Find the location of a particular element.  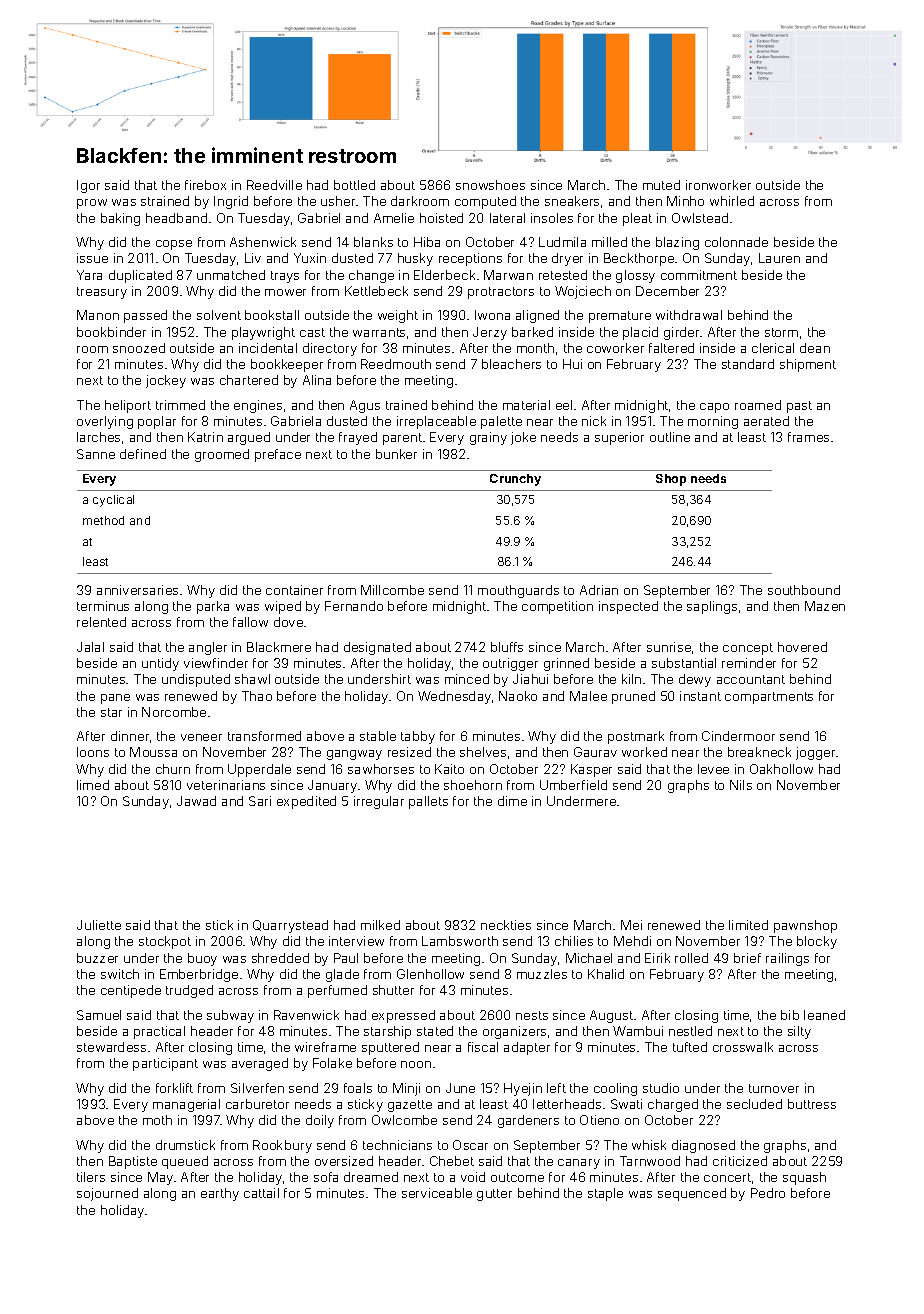

sojourned is located at coordinates (107, 1194).
